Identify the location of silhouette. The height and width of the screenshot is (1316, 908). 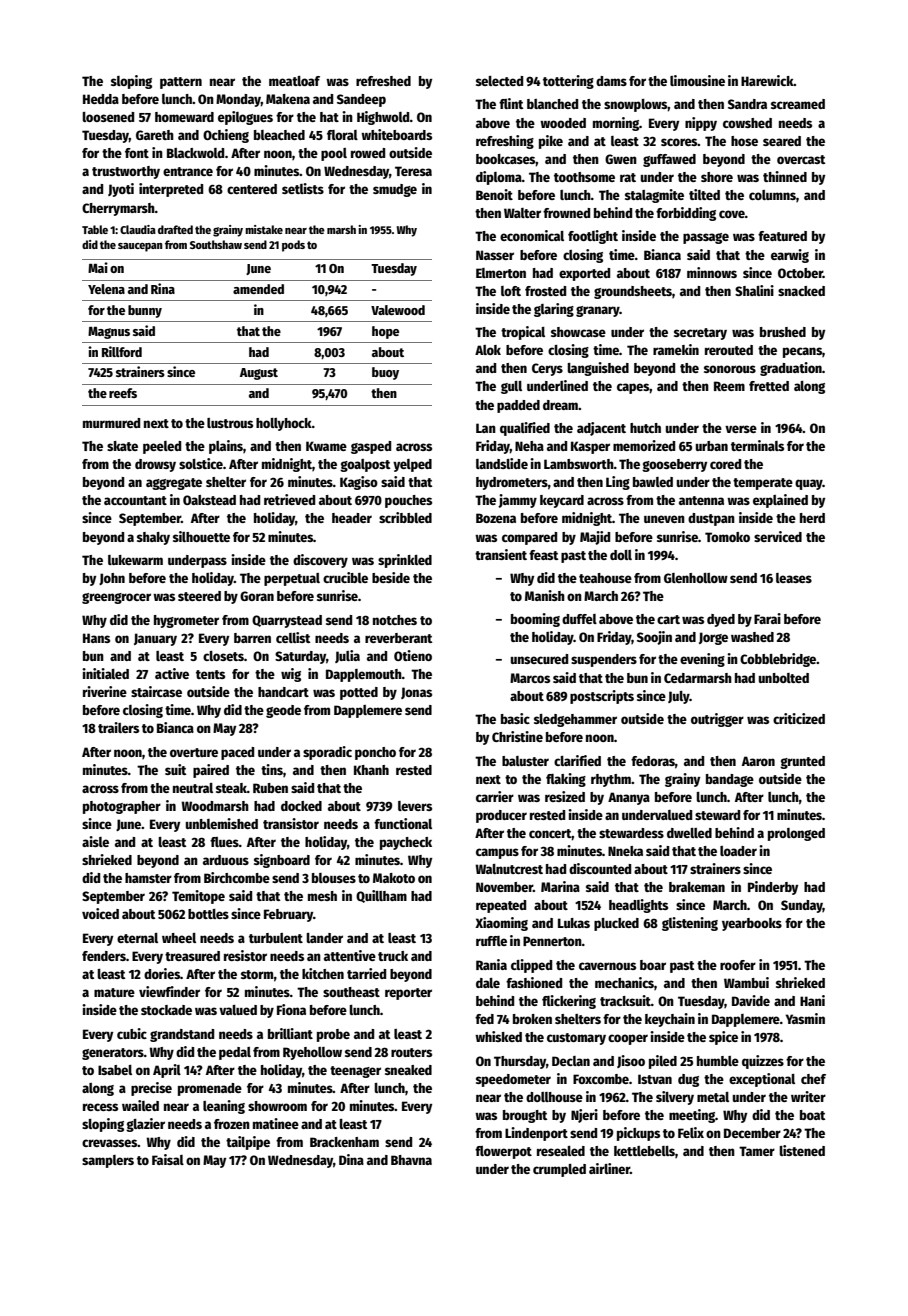
(201, 536).
